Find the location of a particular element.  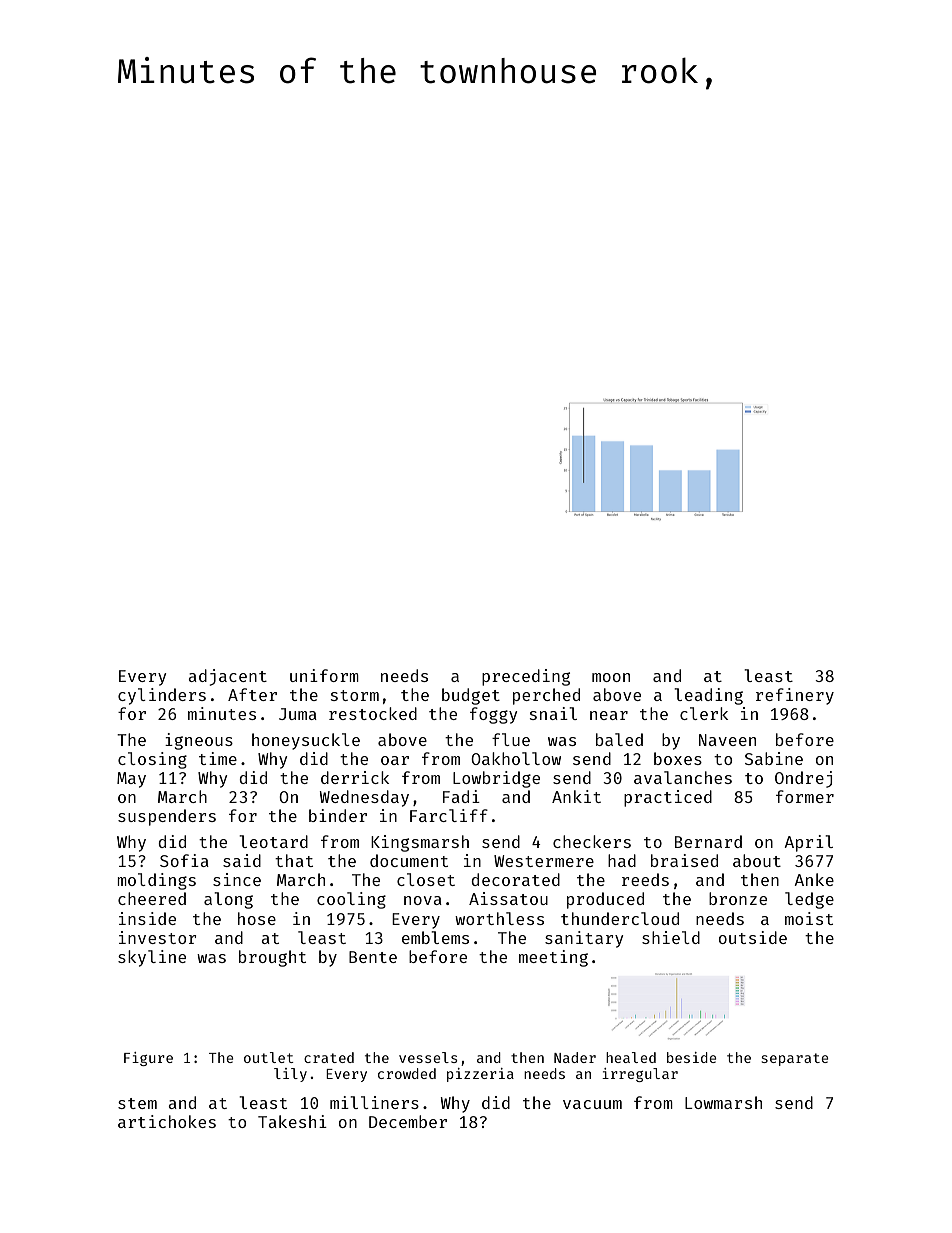

outlet is located at coordinates (269, 1057).
